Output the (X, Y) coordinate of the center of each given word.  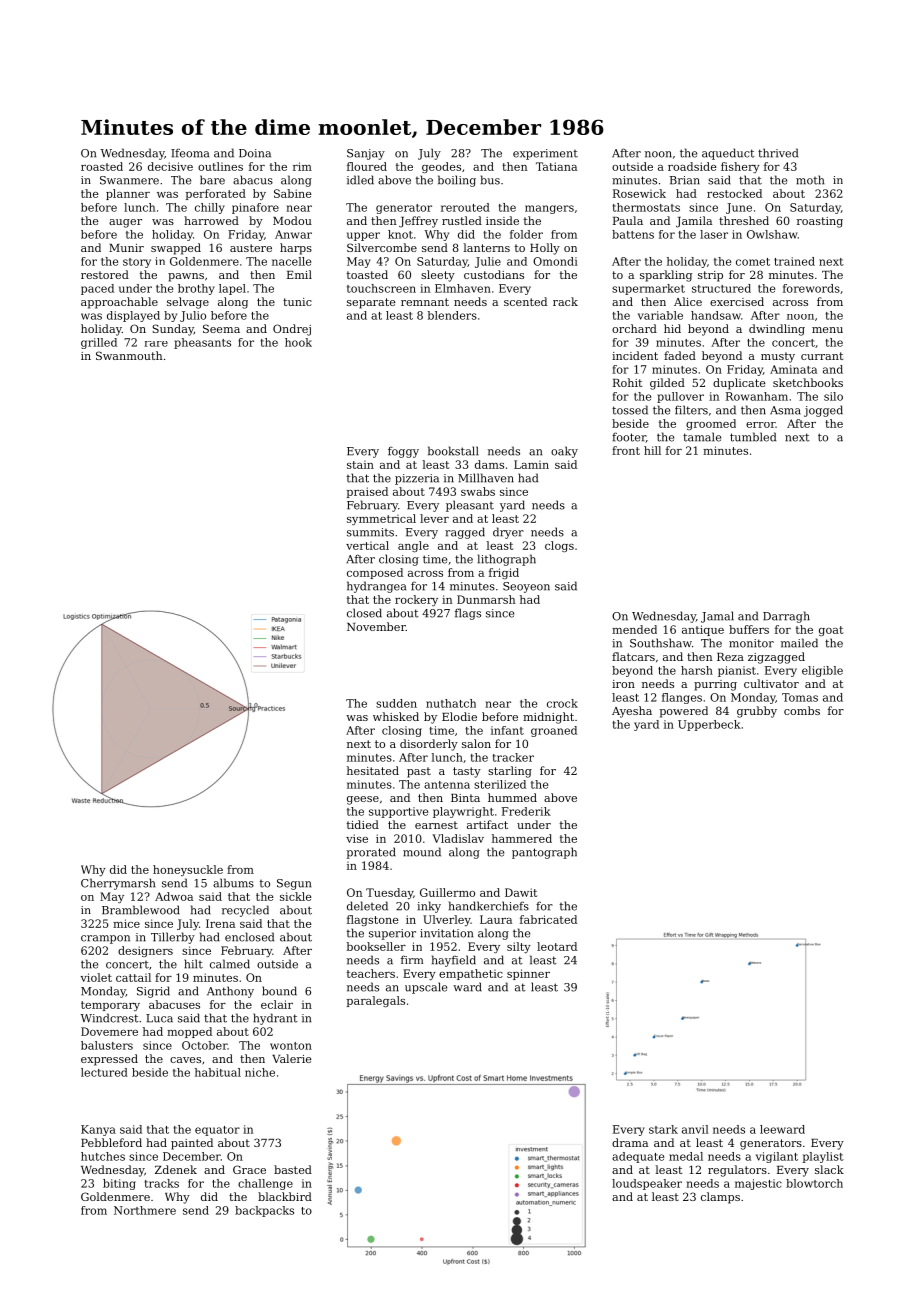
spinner (528, 974)
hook (298, 342)
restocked (734, 193)
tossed (630, 410)
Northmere (145, 1210)
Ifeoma (190, 153)
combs (802, 710)
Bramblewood (141, 910)
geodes (441, 167)
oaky (564, 452)
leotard (557, 946)
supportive (398, 812)
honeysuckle (188, 870)
